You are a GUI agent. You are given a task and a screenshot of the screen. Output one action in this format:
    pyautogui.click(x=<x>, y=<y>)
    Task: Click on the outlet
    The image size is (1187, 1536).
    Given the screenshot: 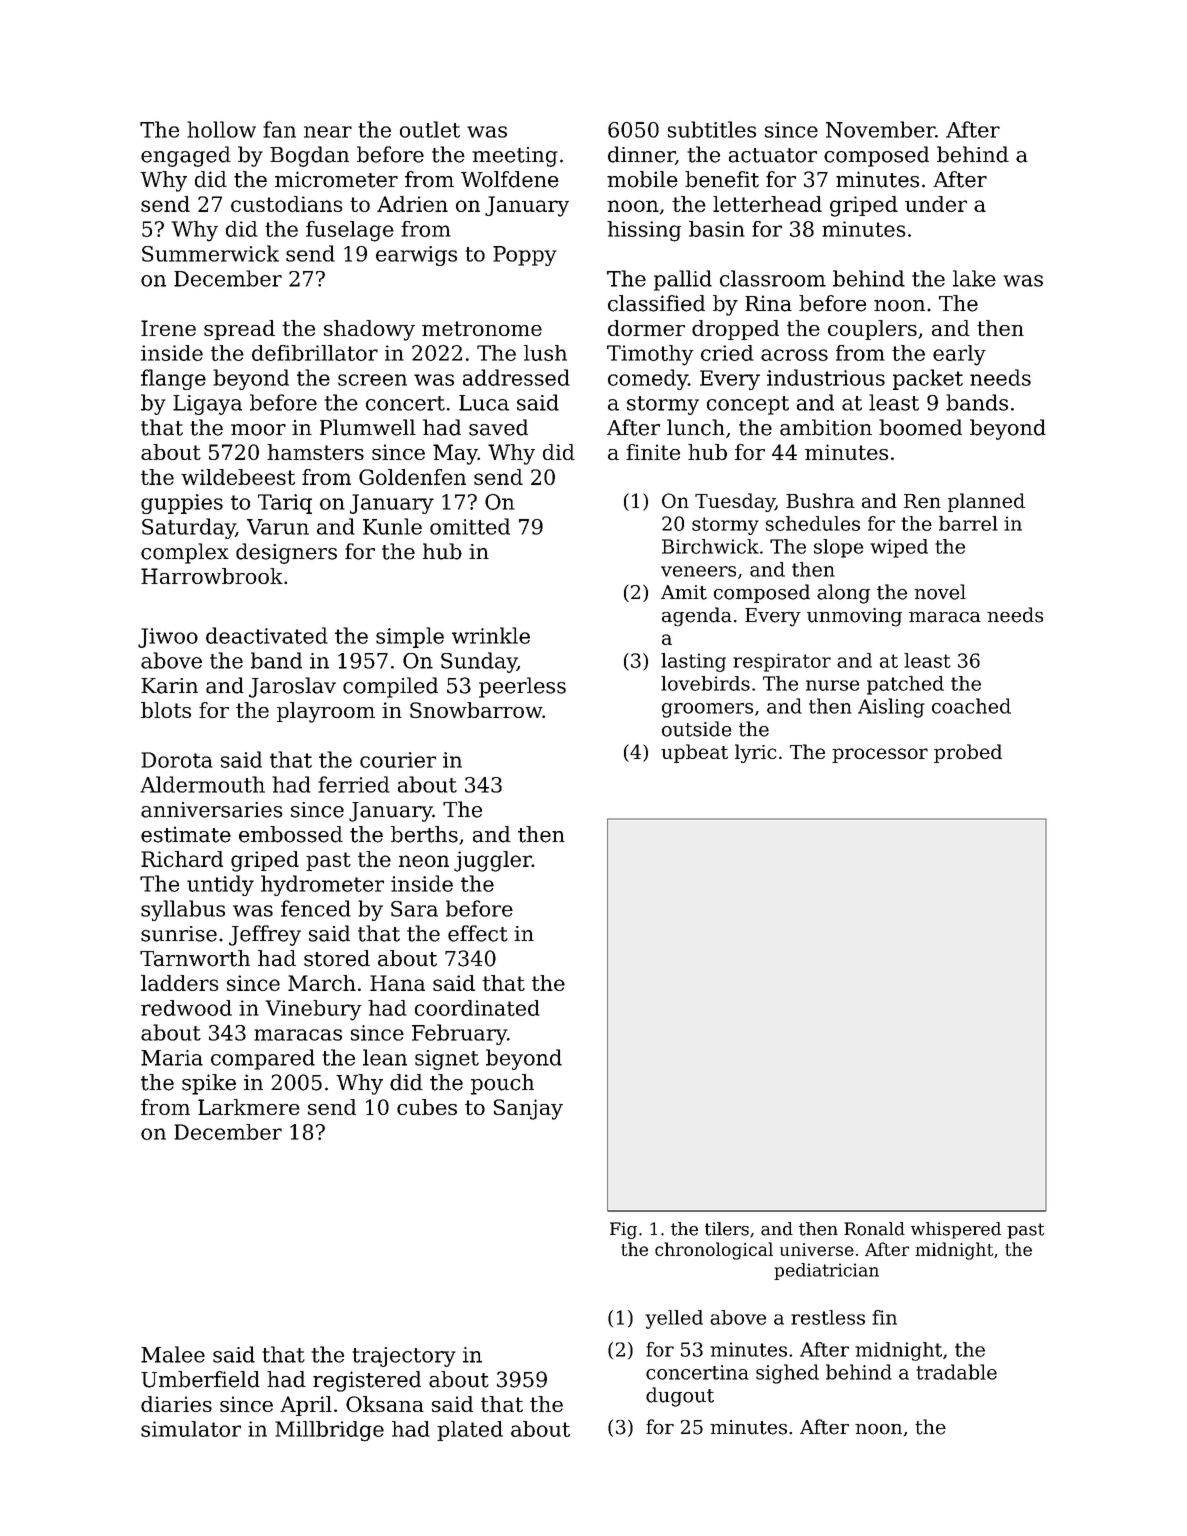 What is the action you would take?
    pyautogui.click(x=430, y=129)
